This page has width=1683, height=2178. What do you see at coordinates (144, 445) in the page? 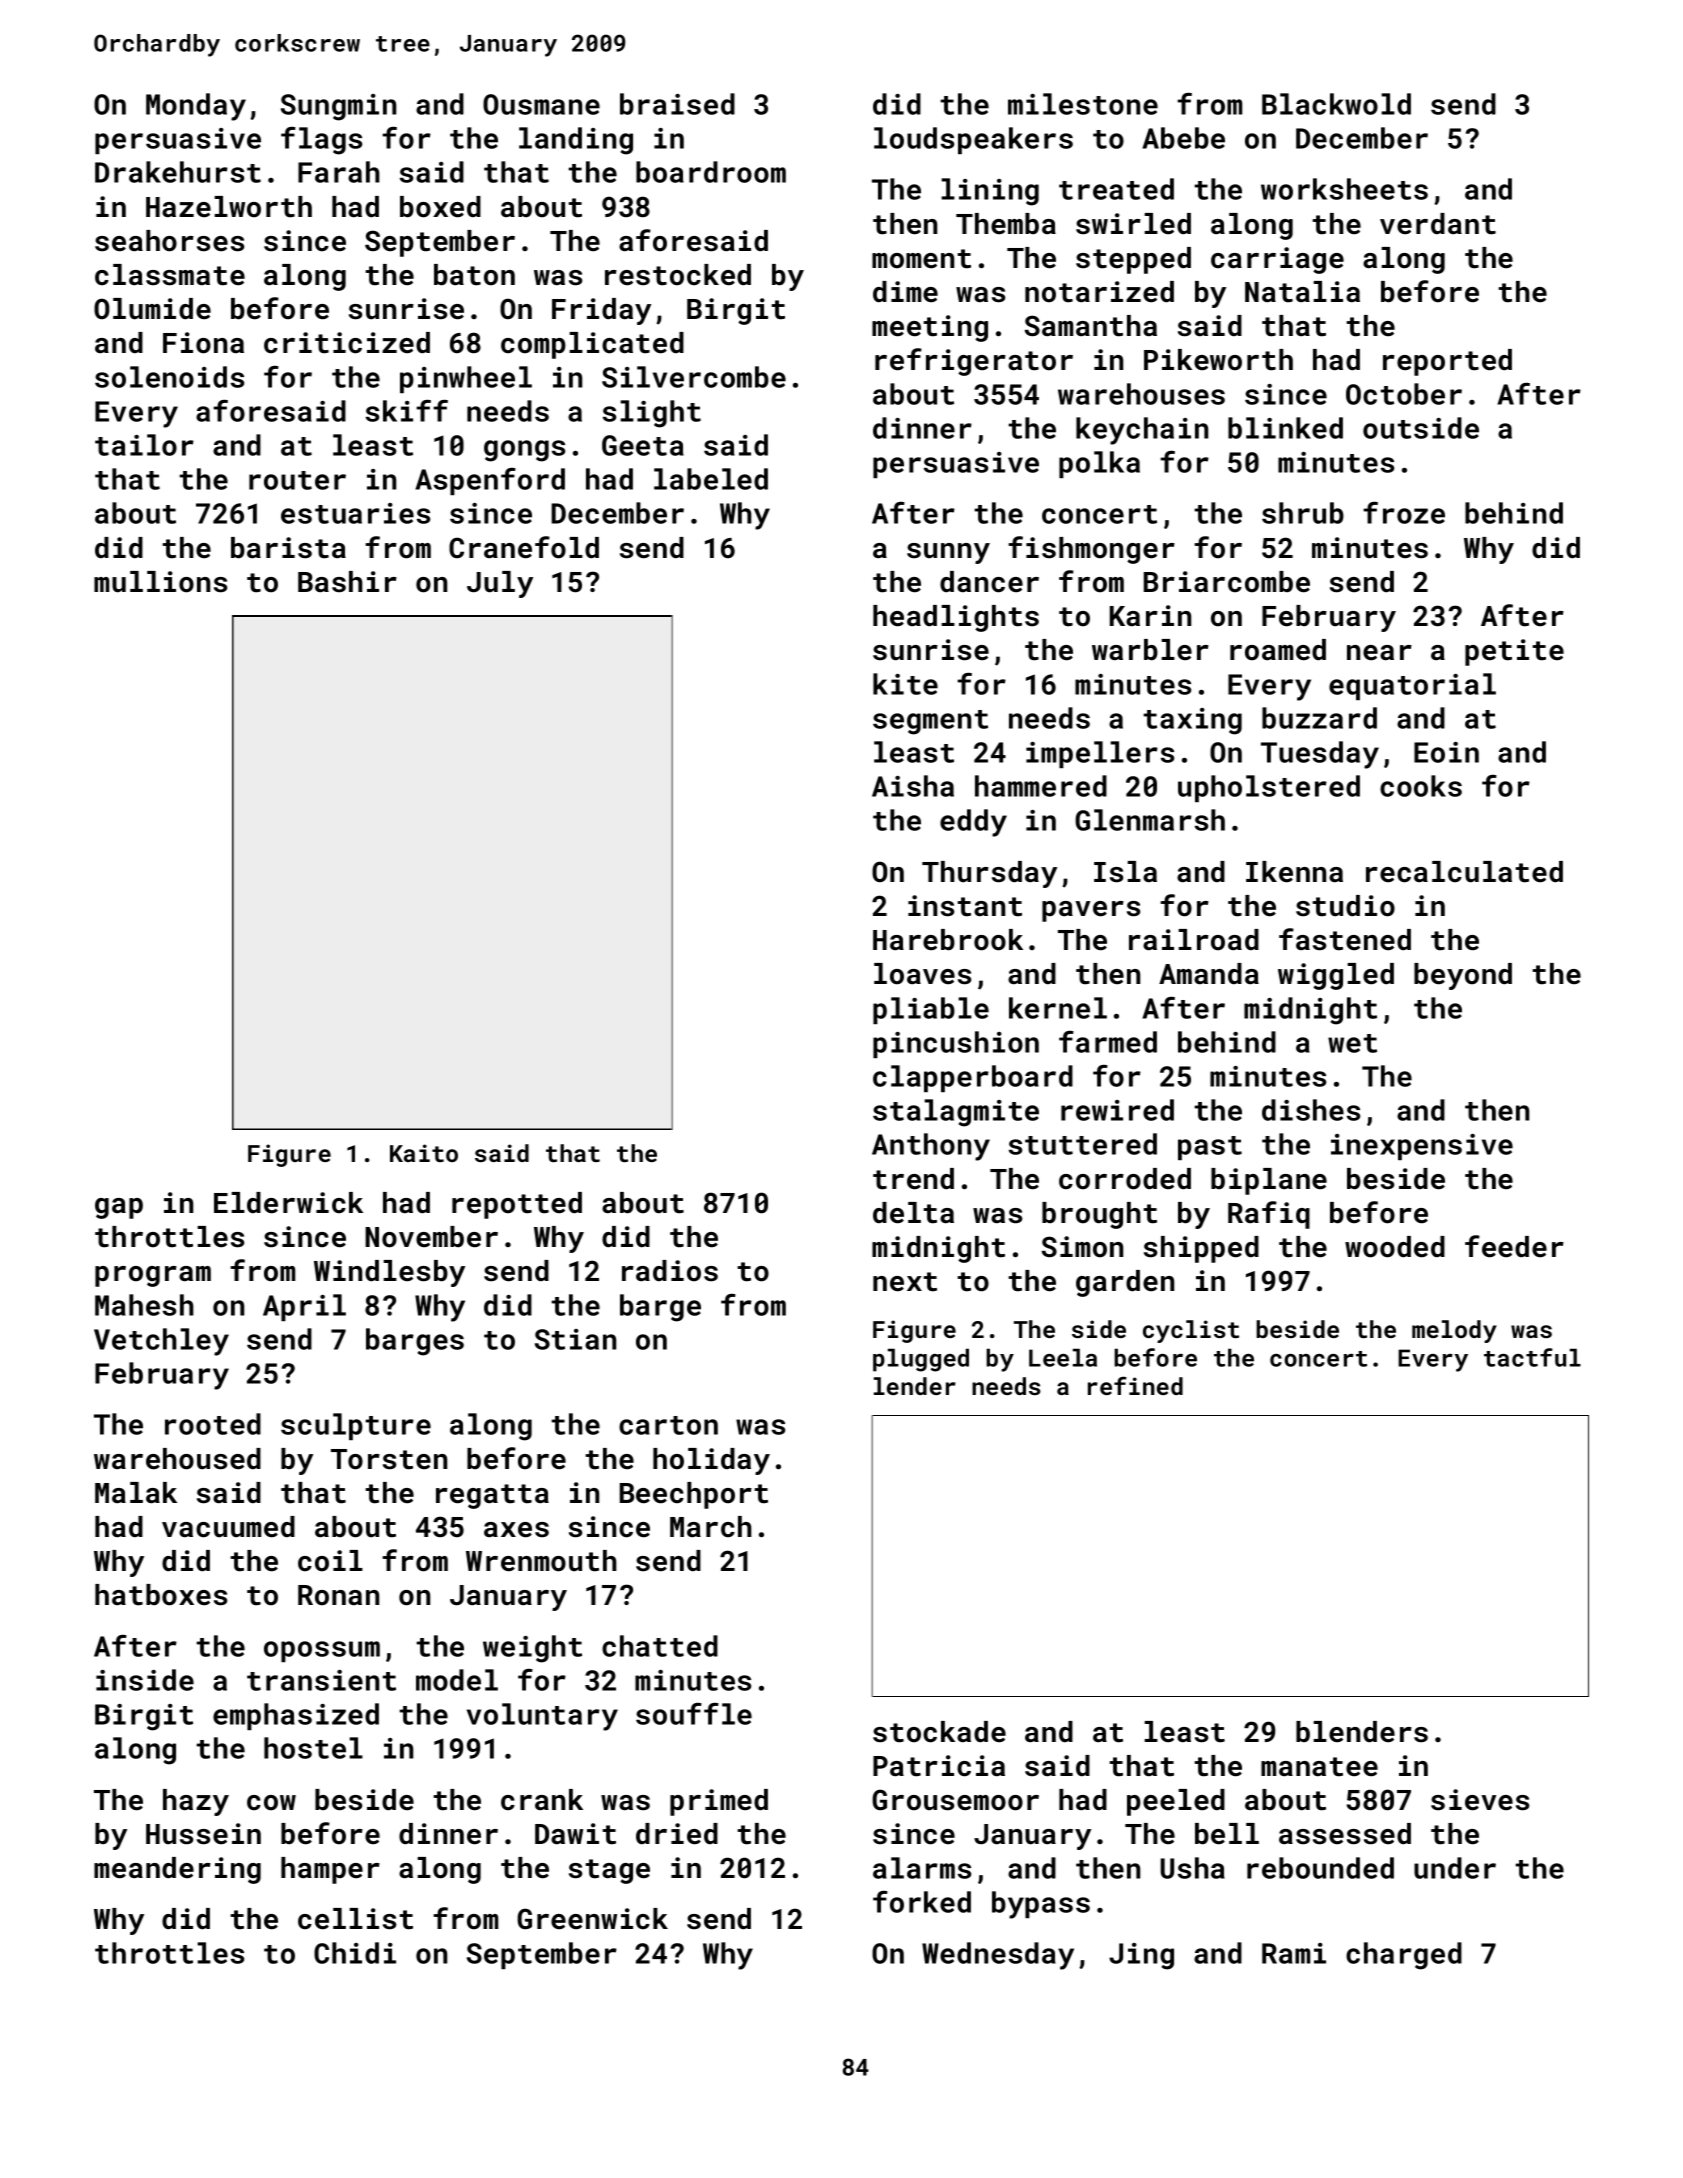
I see `tailor` at bounding box center [144, 445].
